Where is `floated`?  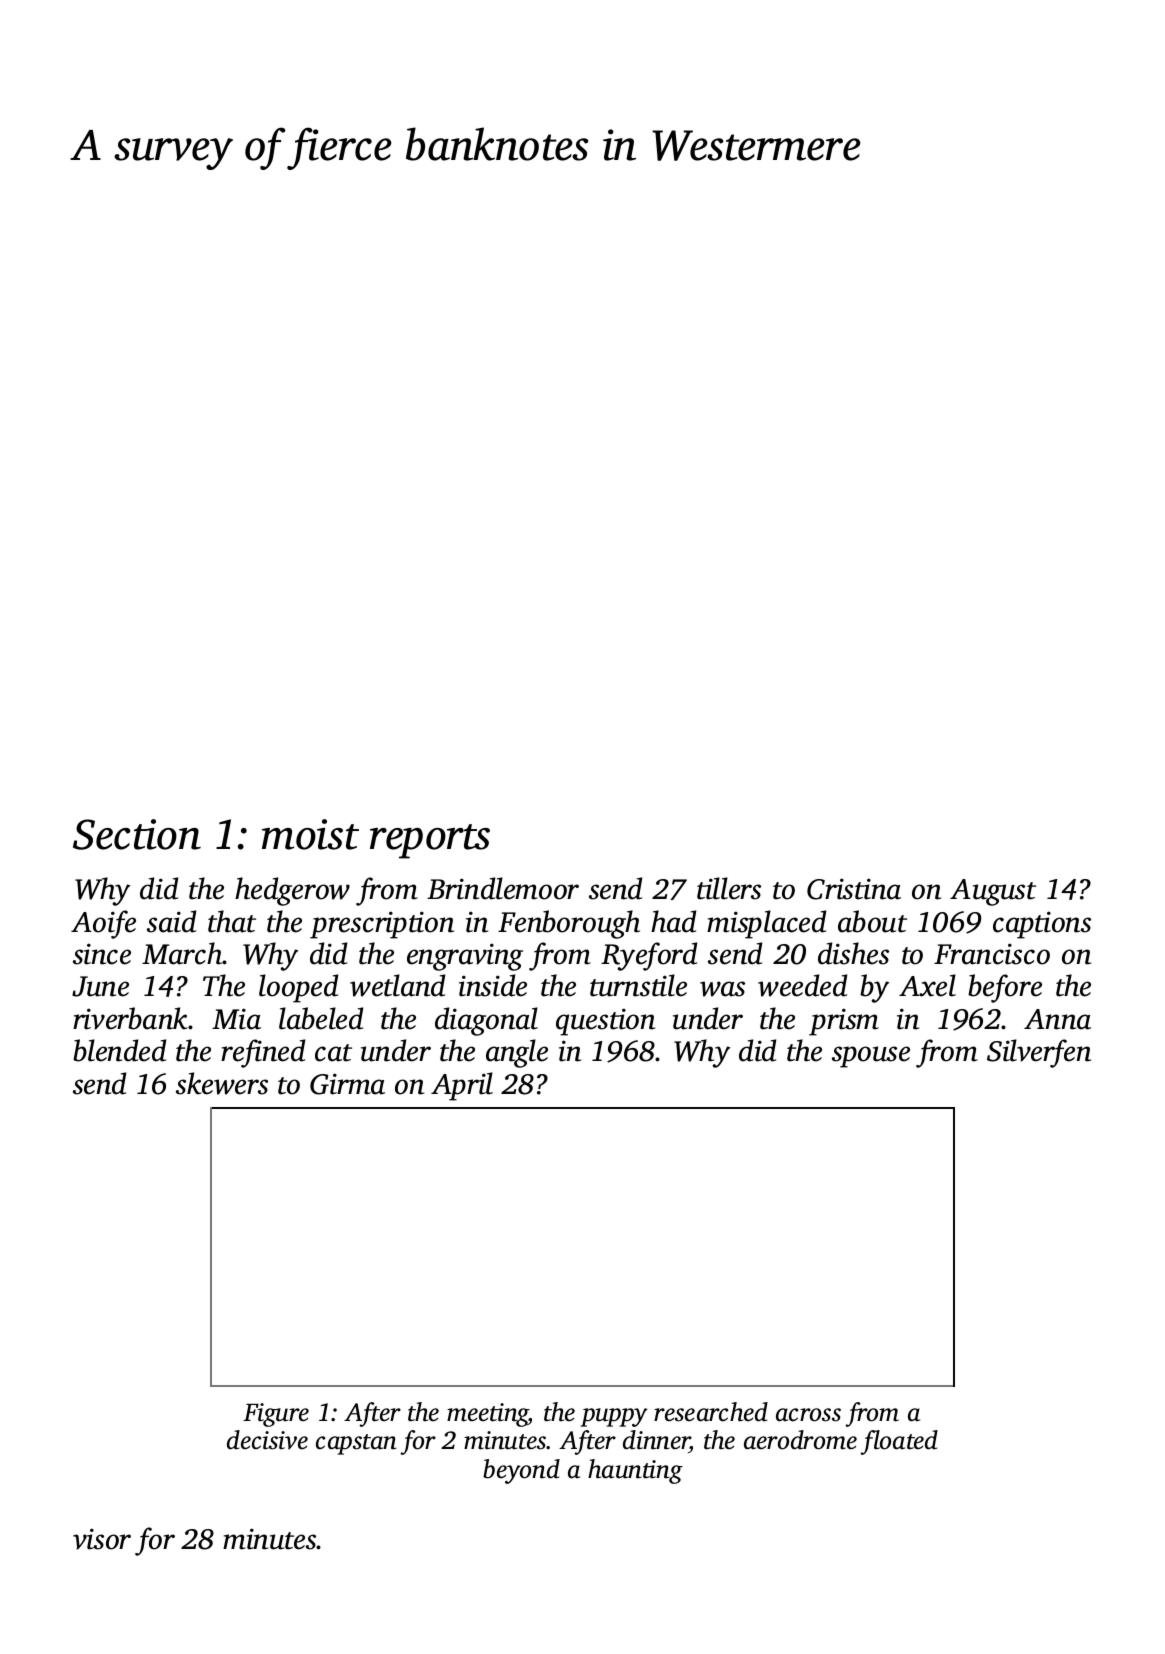 floated is located at coordinates (899, 1442).
